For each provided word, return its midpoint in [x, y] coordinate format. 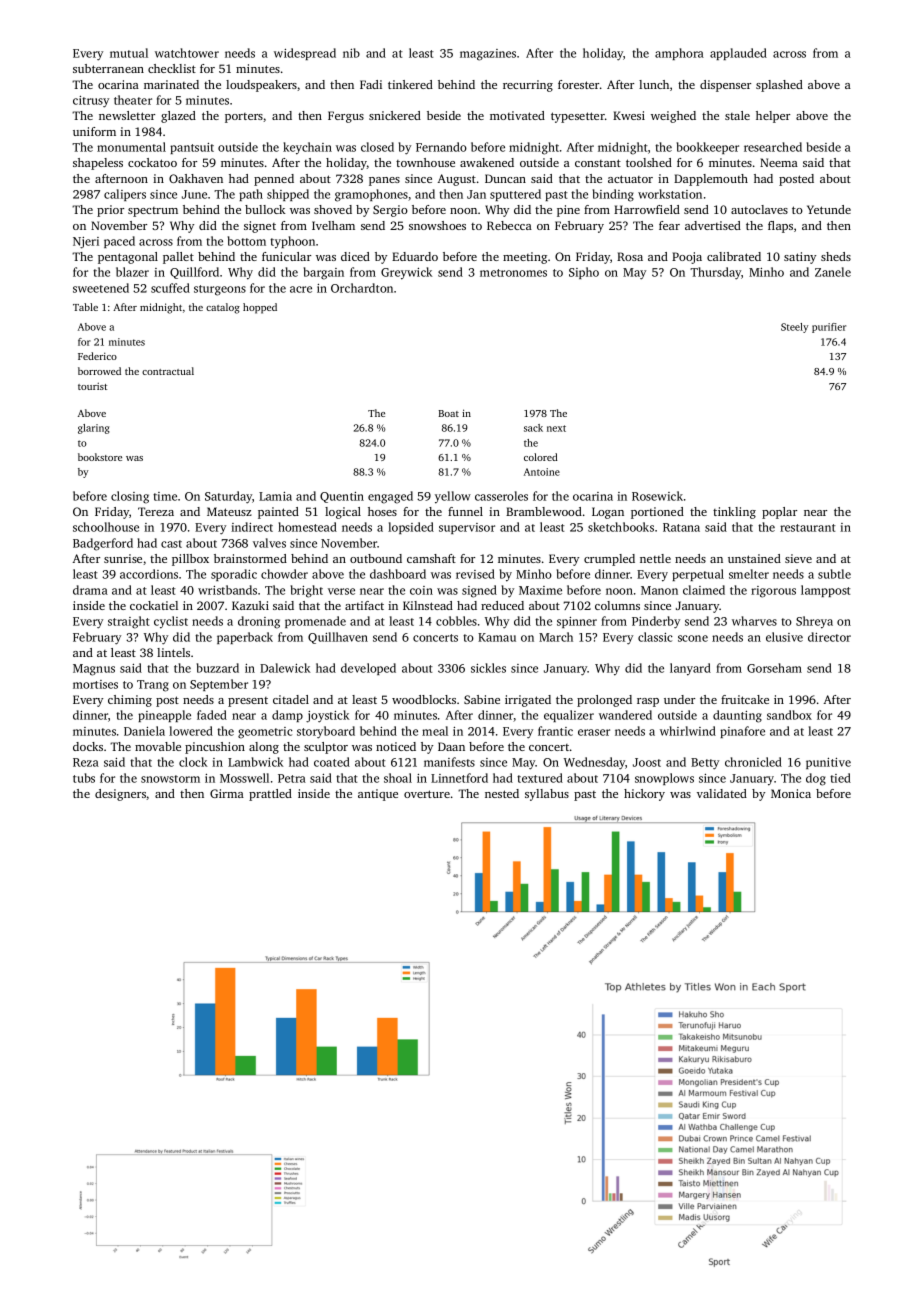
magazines [488, 55]
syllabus [547, 795]
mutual [129, 53]
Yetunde [829, 209]
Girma [227, 793]
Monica [791, 793]
